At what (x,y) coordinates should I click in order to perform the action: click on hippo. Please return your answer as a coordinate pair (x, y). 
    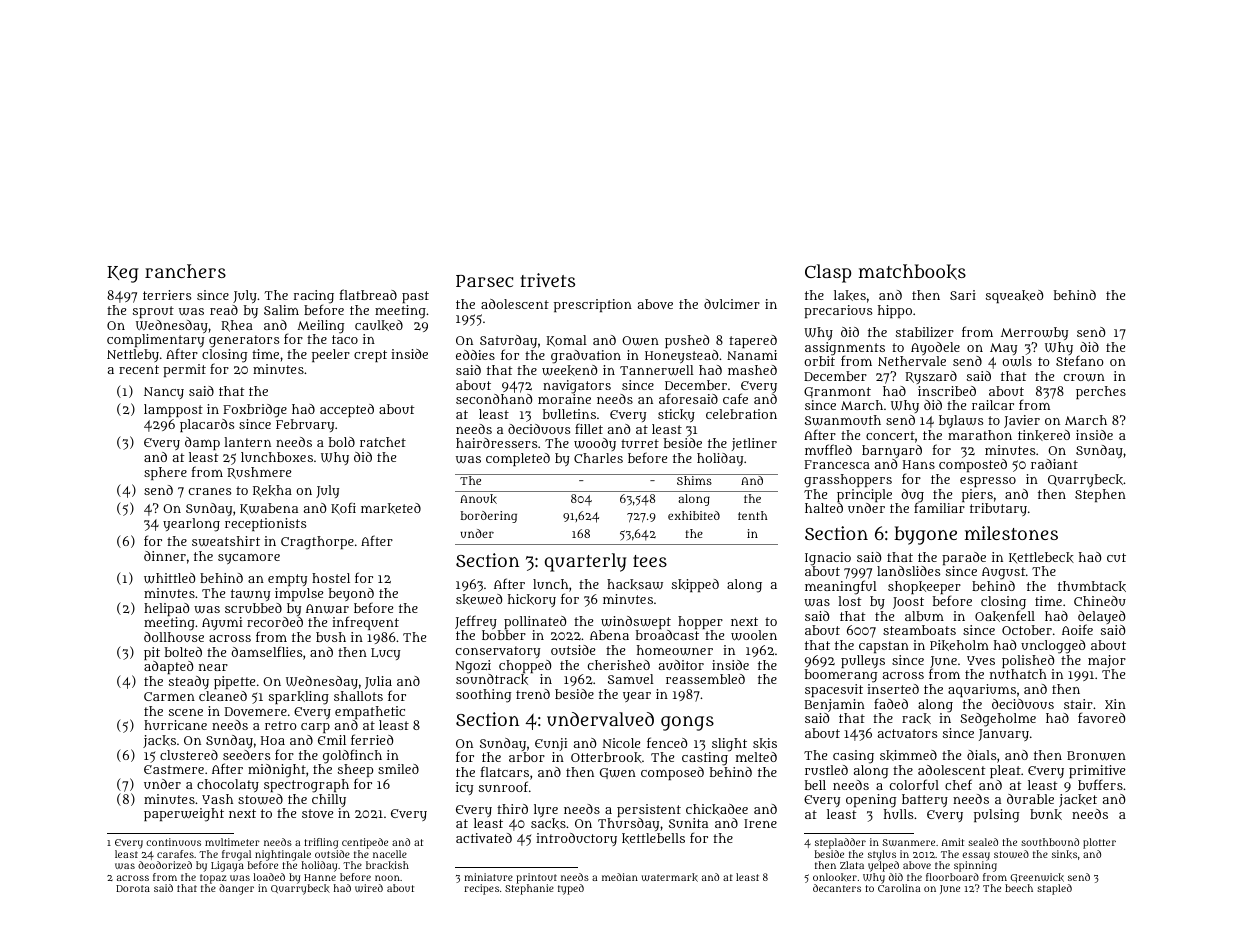
    Looking at the image, I should click on (895, 311).
